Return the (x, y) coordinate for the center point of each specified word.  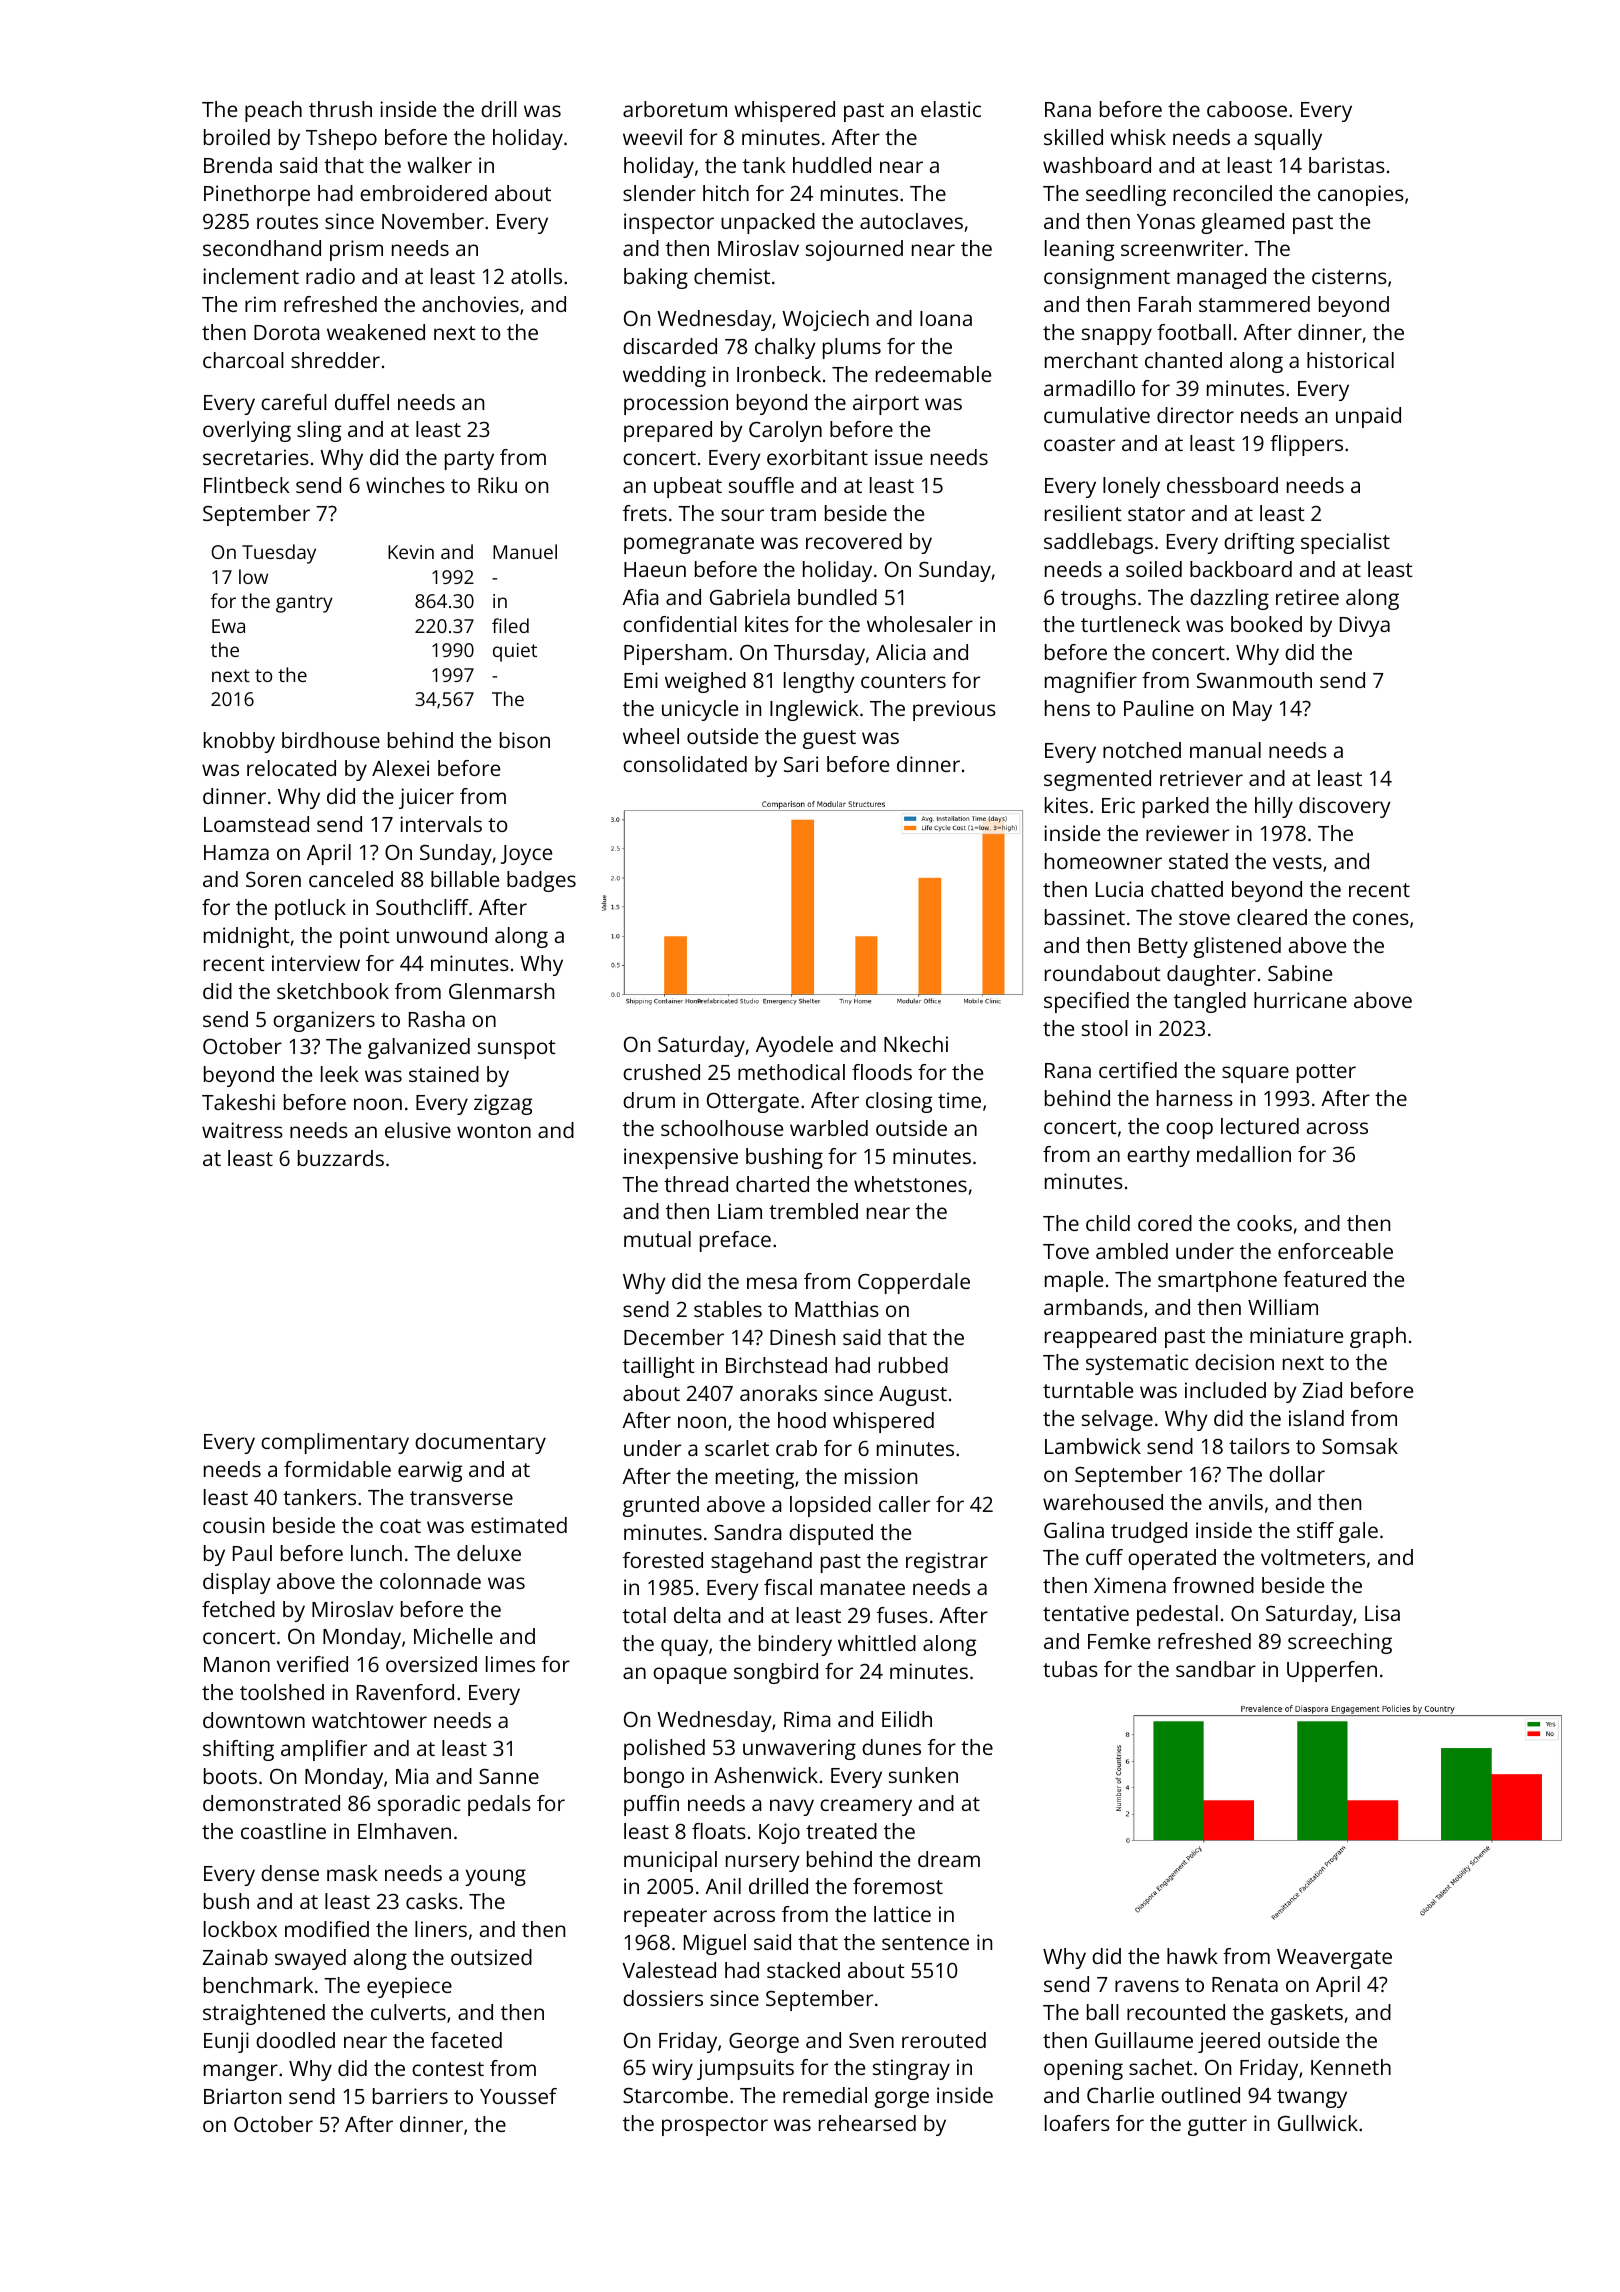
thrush (340, 109)
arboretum (675, 109)
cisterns (1349, 276)
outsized (491, 1957)
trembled (813, 1211)
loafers (1077, 2123)
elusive (418, 1130)
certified (1138, 1070)
